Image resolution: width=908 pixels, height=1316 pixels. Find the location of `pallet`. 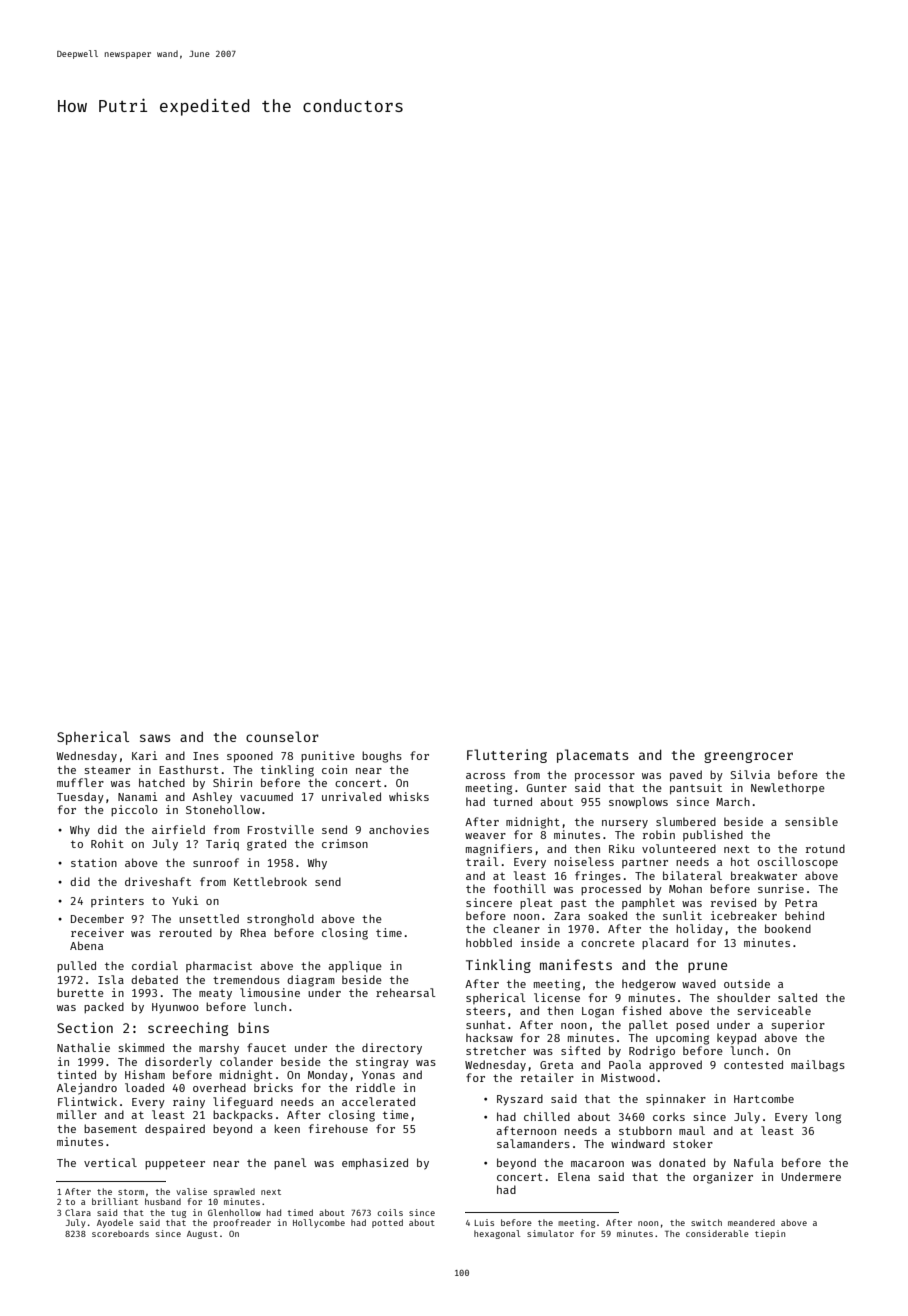

pallet is located at coordinates (648, 1025).
